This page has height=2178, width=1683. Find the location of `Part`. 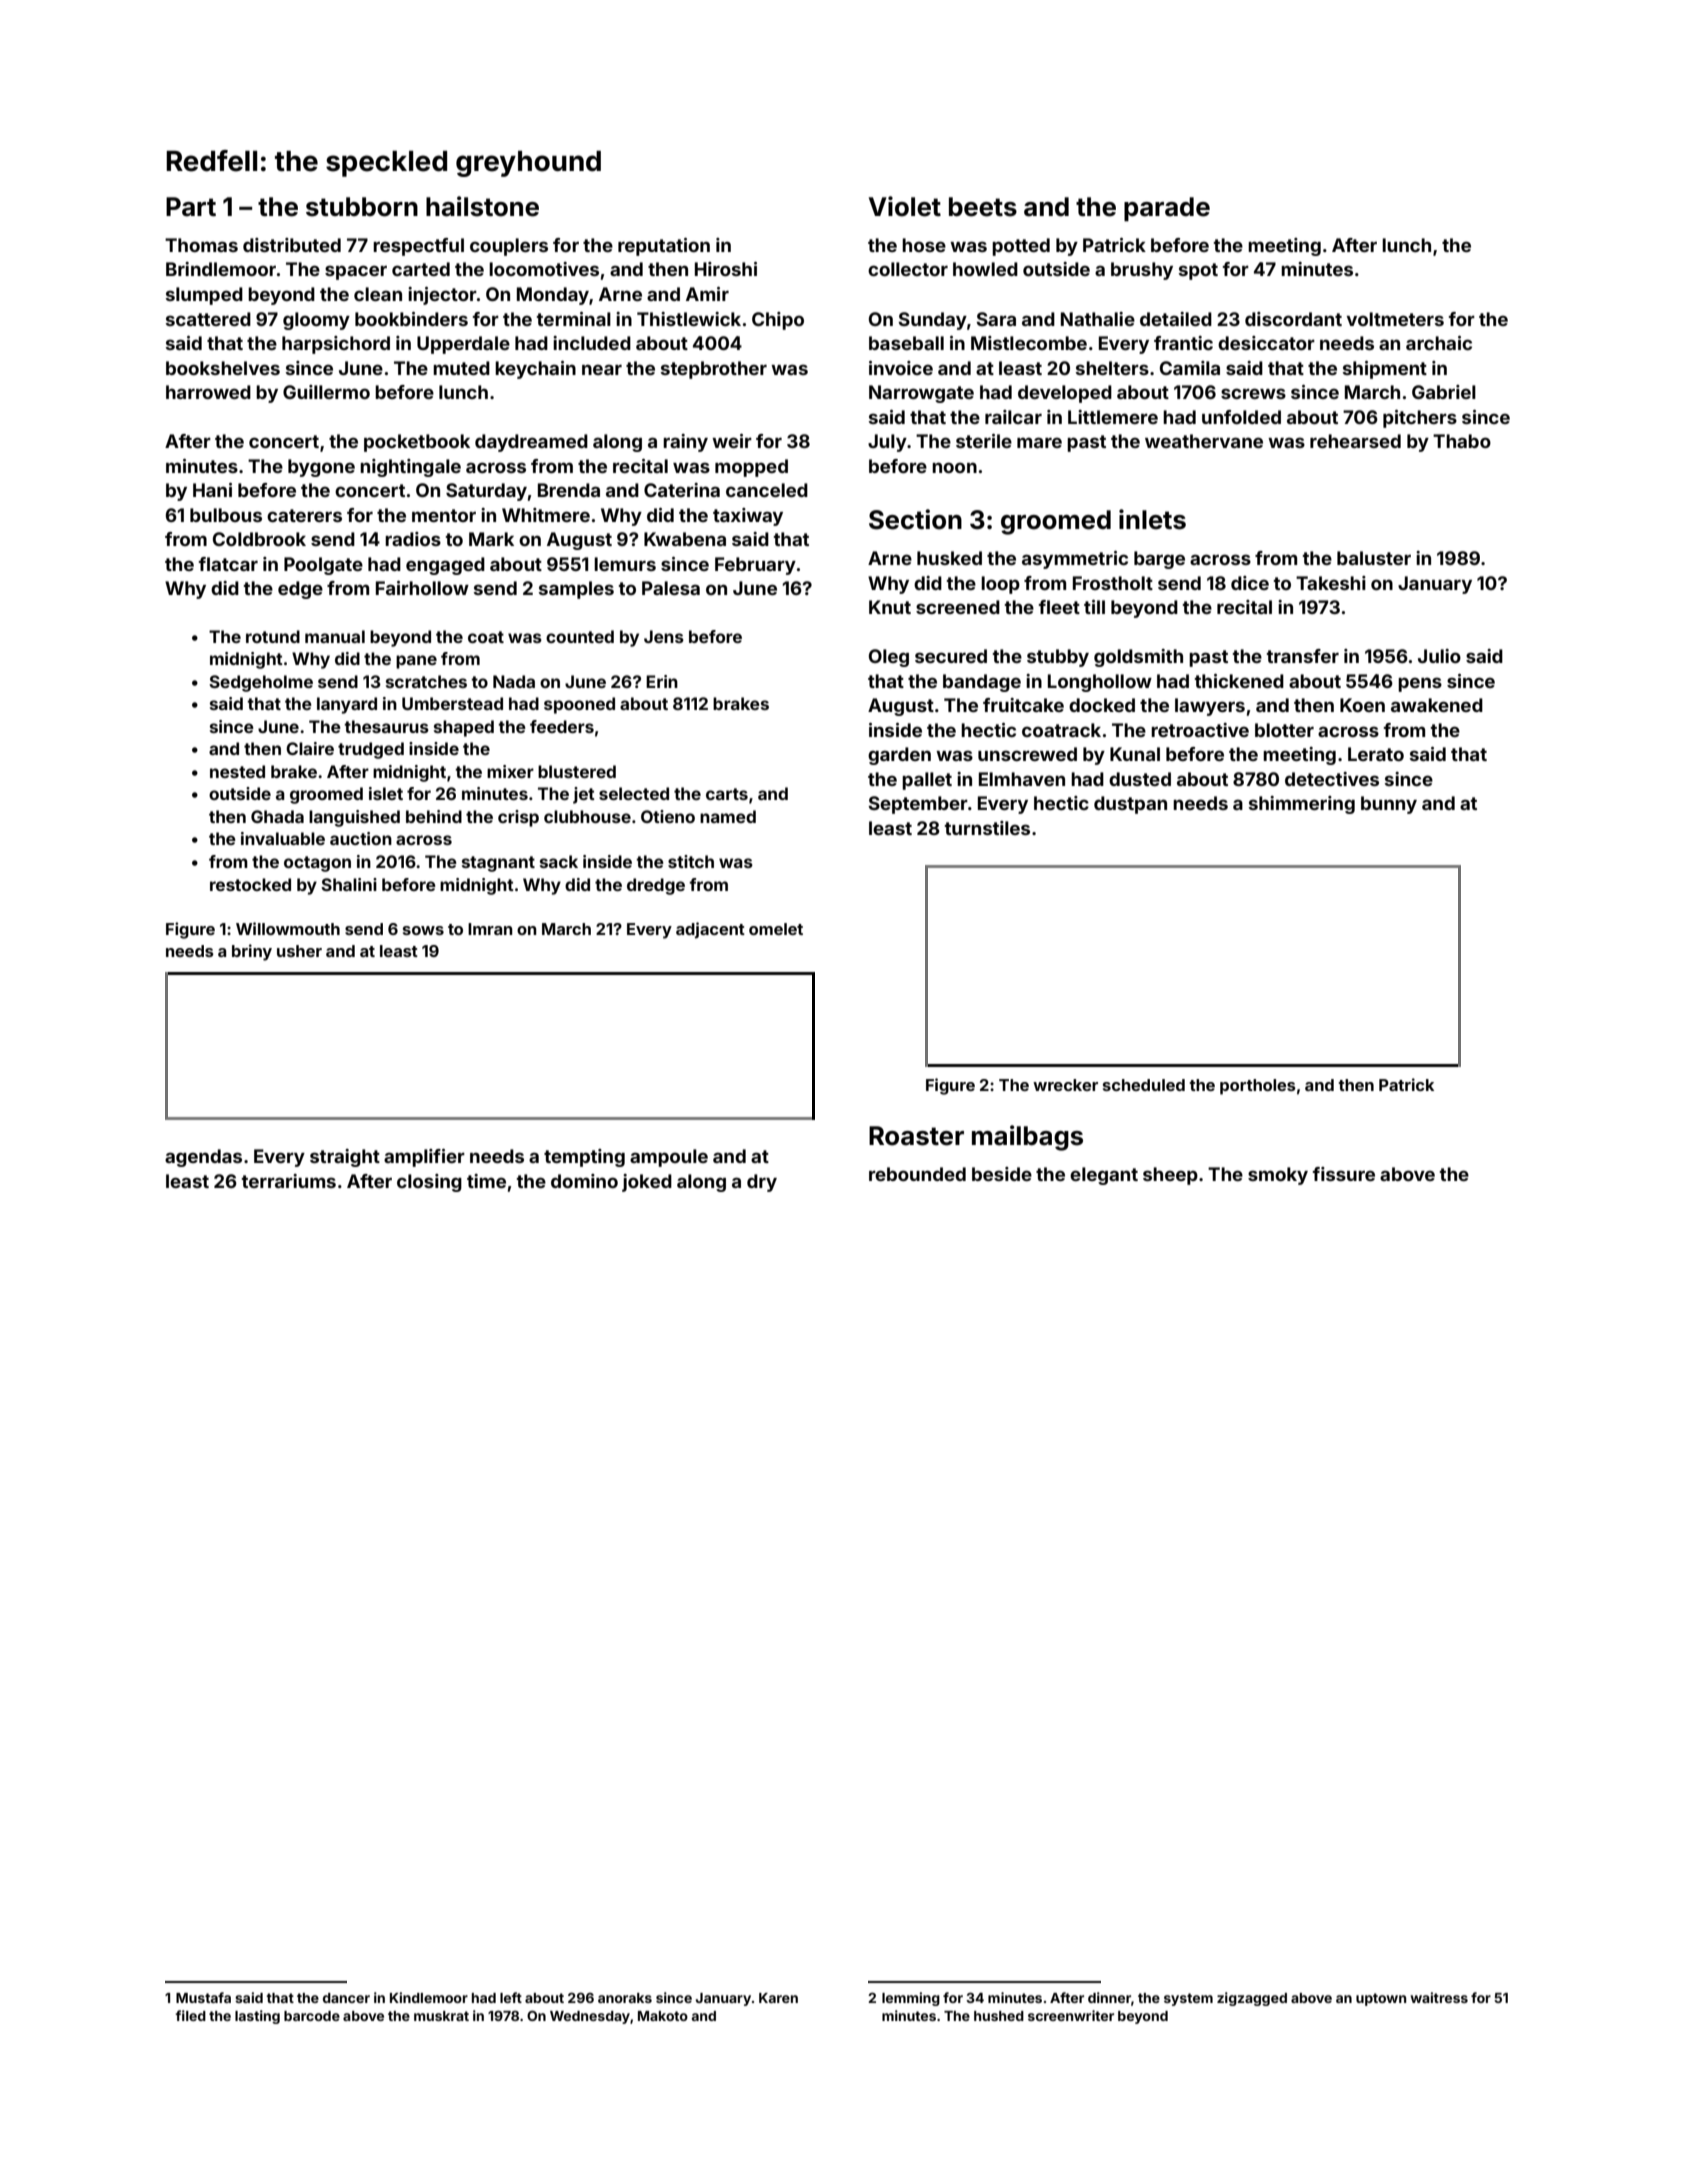

Part is located at coordinates (191, 207).
